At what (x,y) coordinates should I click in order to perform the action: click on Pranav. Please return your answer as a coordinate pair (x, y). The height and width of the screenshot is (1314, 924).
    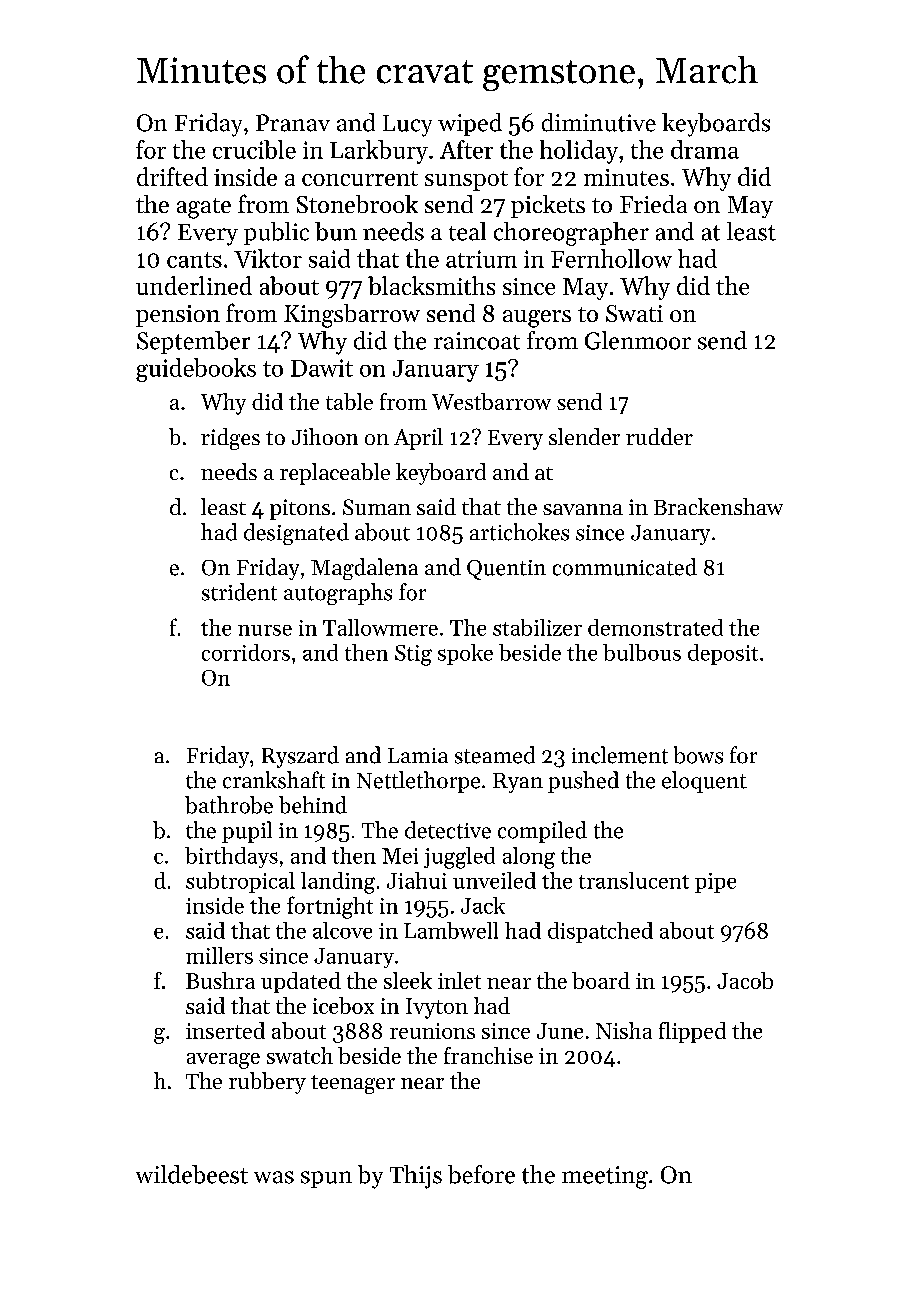
    Looking at the image, I should click on (293, 123).
